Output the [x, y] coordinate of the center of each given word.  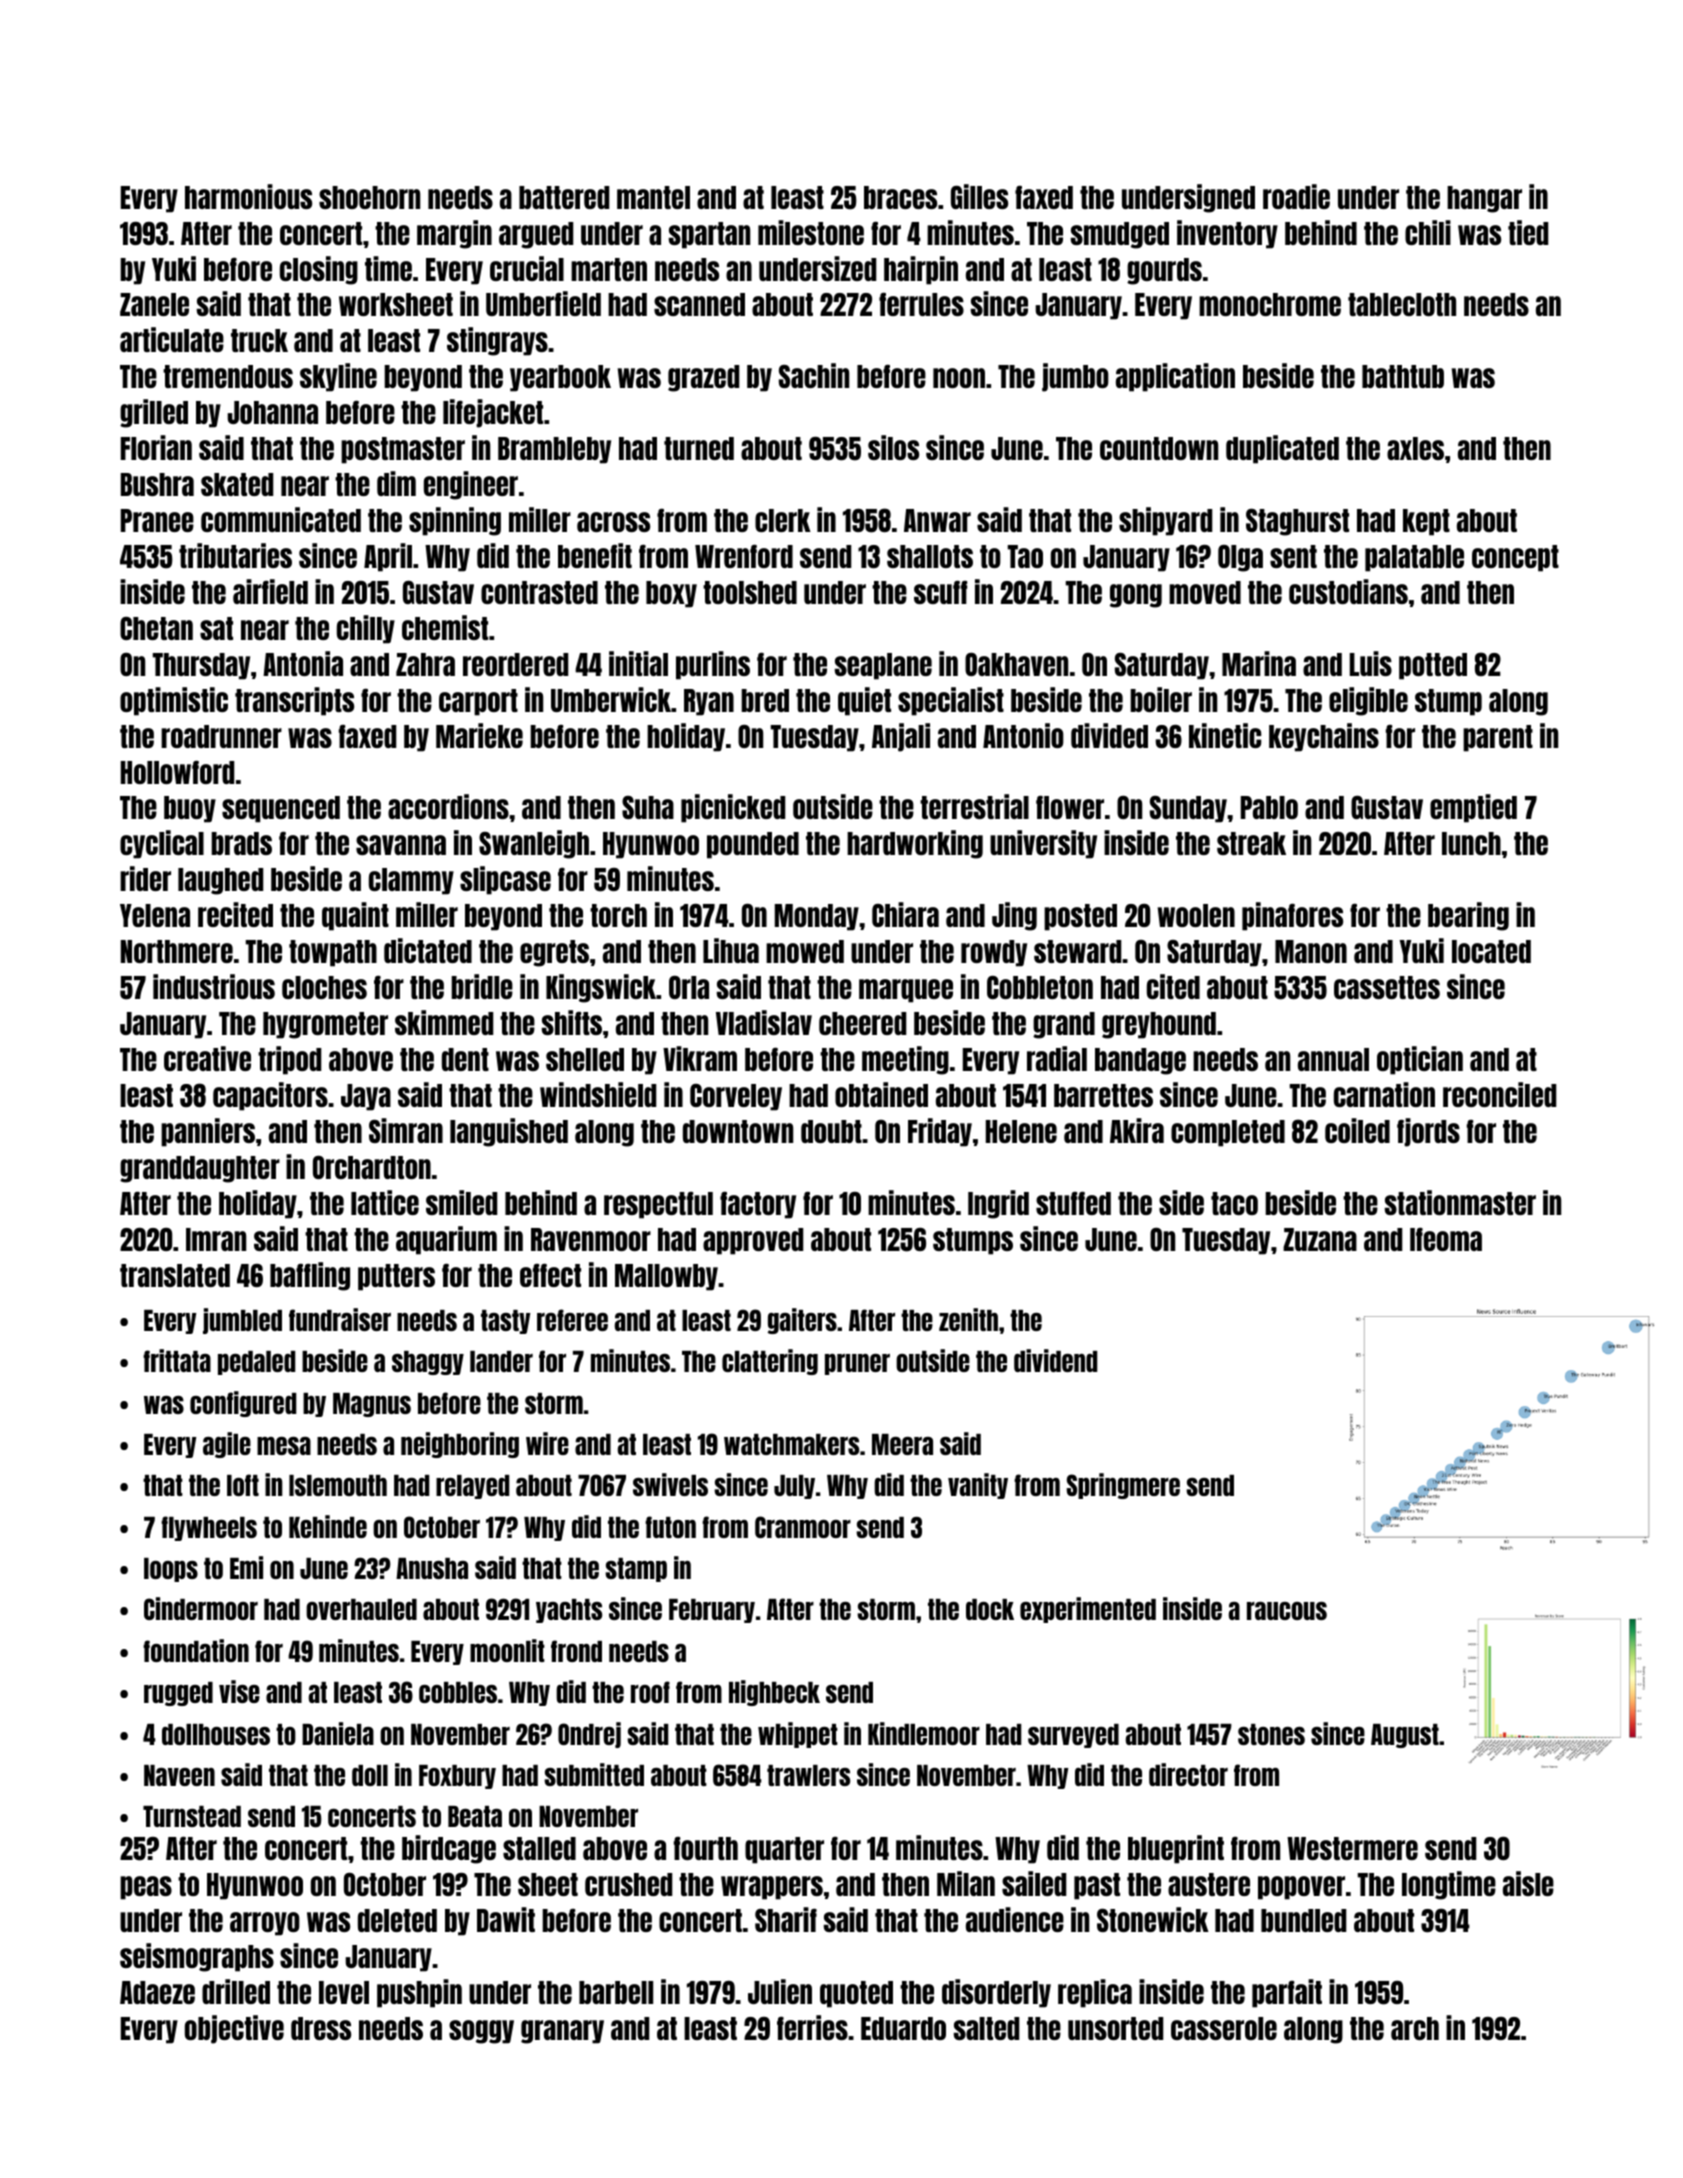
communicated [281, 519]
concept [1515, 558]
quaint [355, 916]
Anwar [937, 520]
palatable [1414, 558]
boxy [671, 594]
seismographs [197, 1957]
